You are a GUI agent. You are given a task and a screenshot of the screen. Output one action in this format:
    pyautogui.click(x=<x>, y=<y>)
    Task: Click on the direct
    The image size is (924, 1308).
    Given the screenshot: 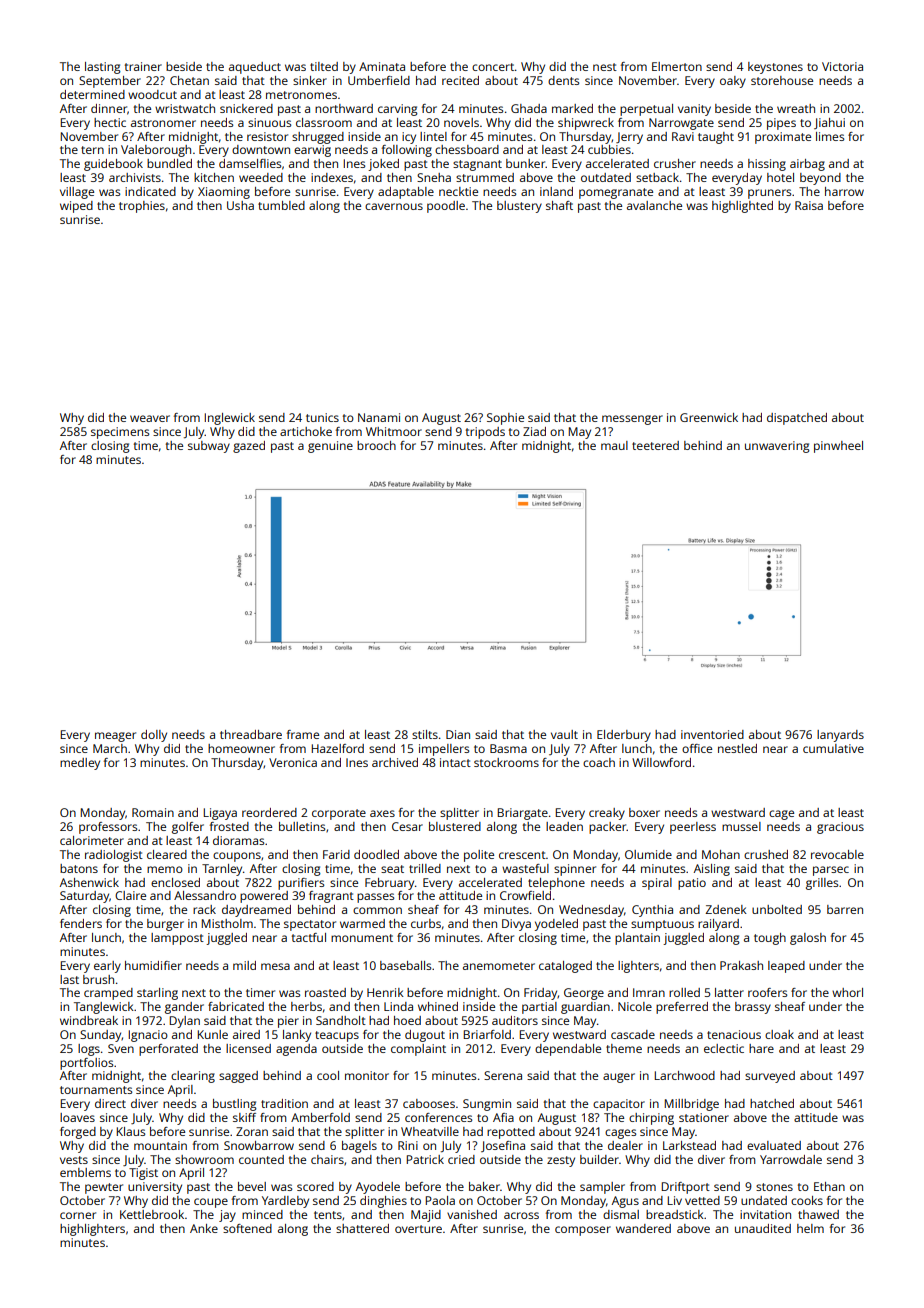 What is the action you would take?
    pyautogui.click(x=110, y=1103)
